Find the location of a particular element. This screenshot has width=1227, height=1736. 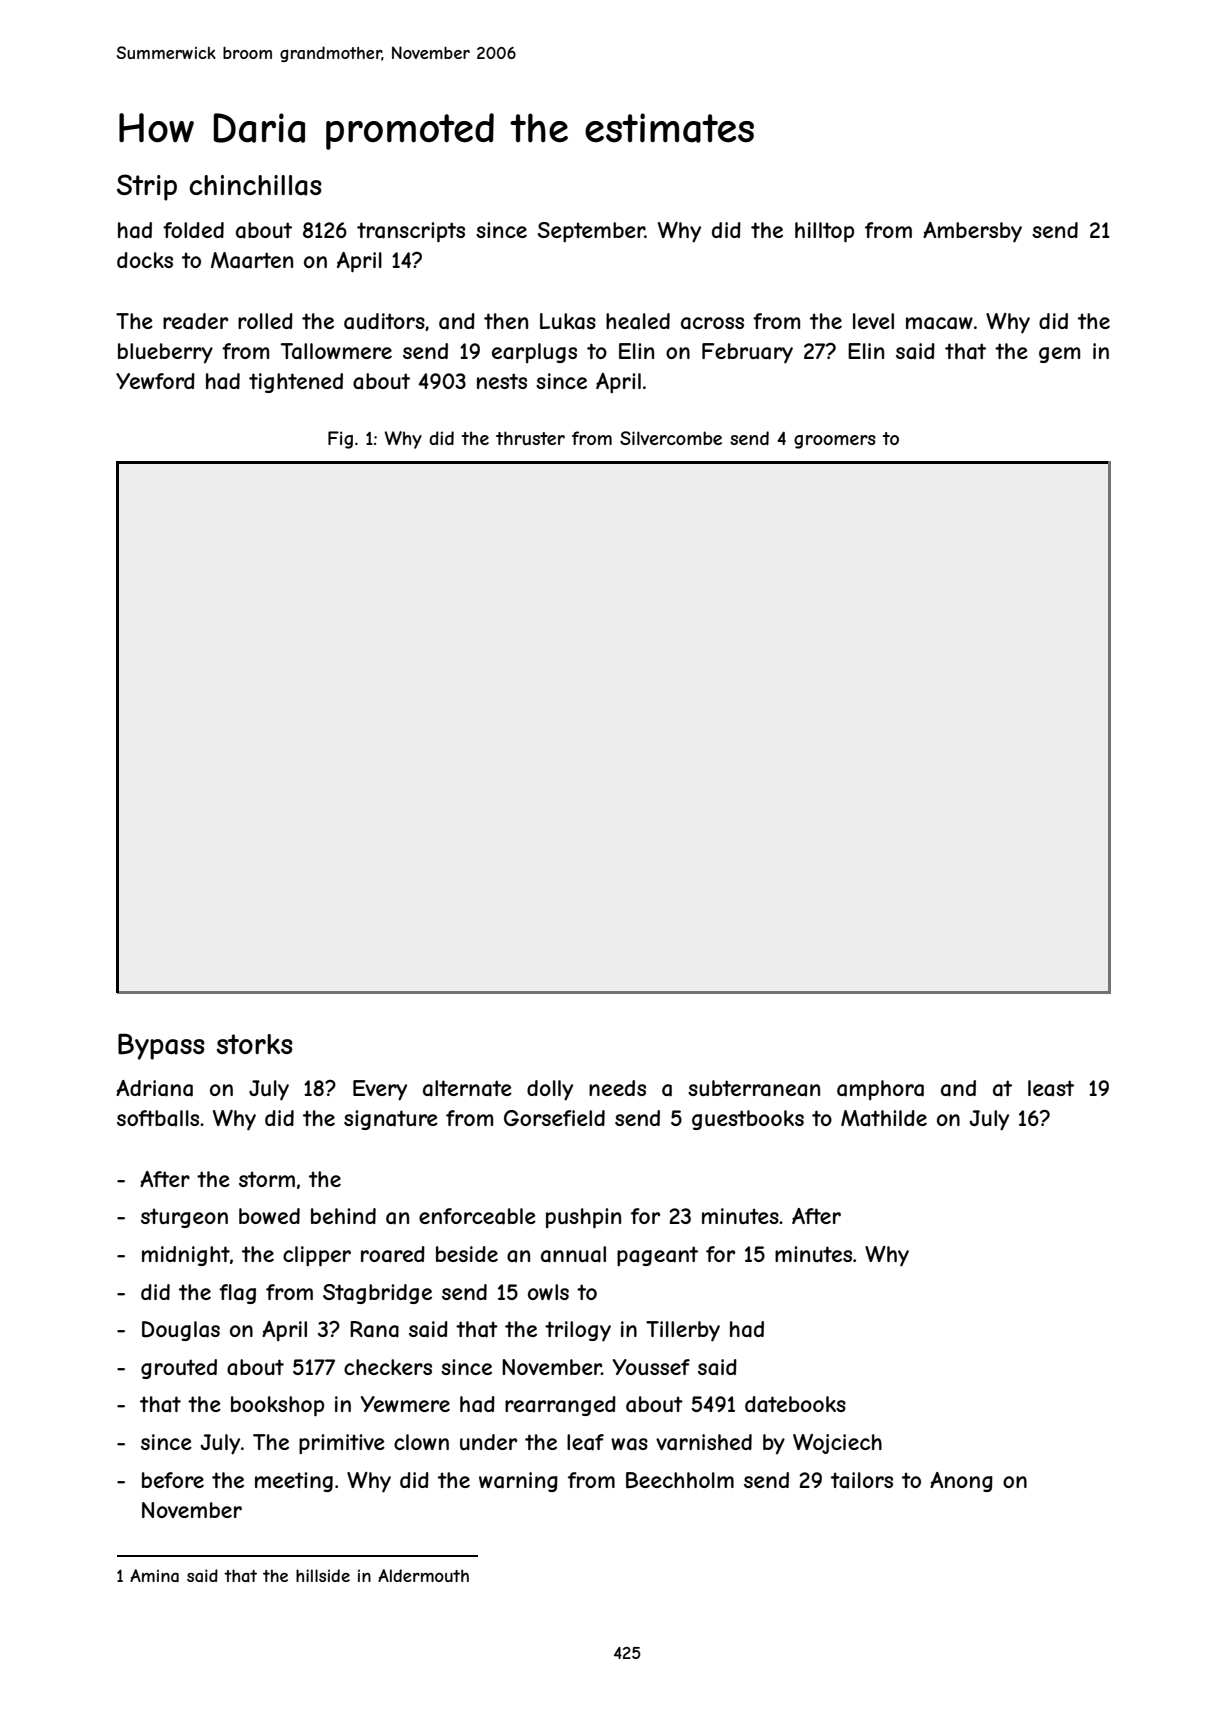

storm is located at coordinates (267, 1179).
